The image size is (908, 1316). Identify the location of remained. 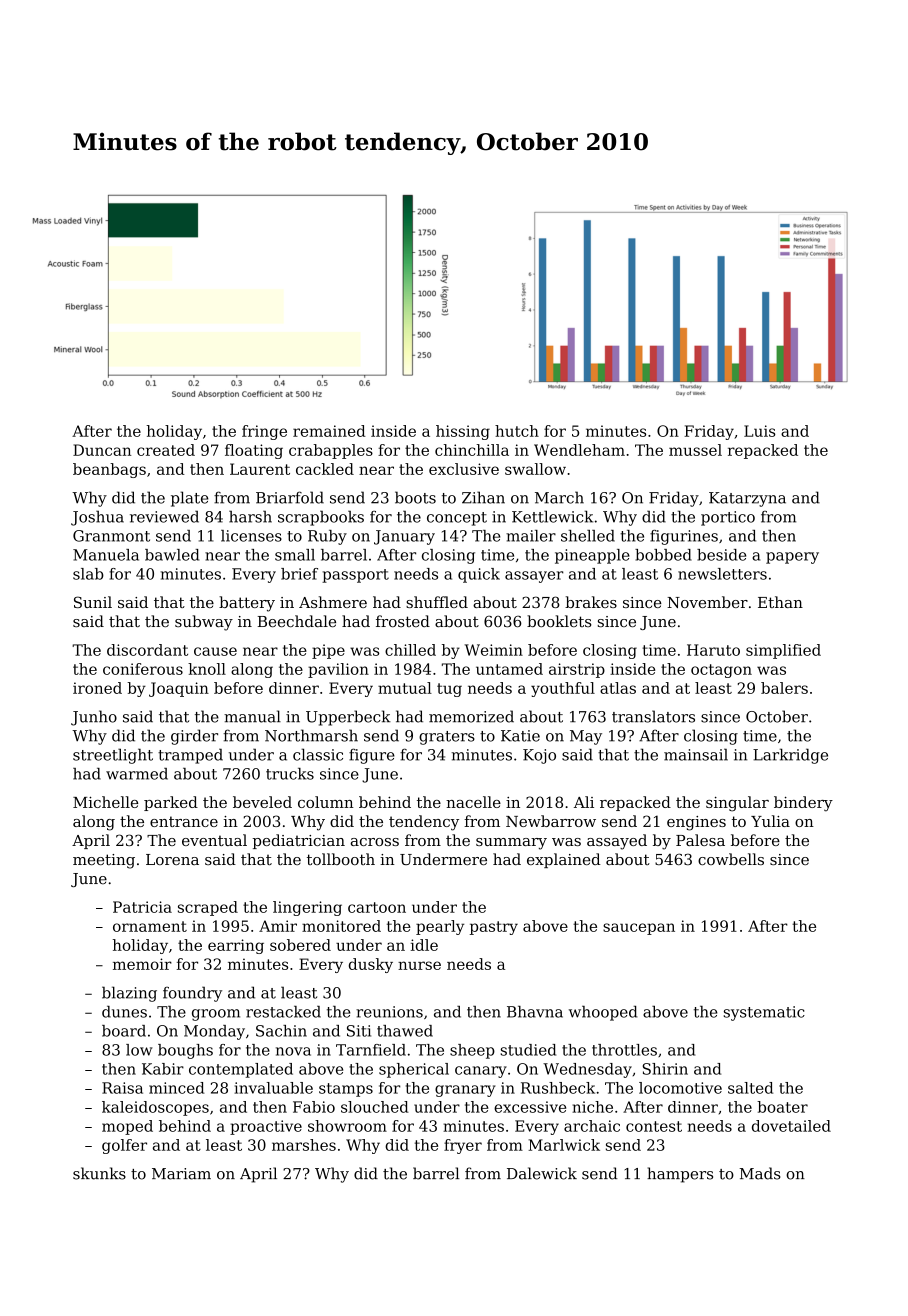
(329, 431).
